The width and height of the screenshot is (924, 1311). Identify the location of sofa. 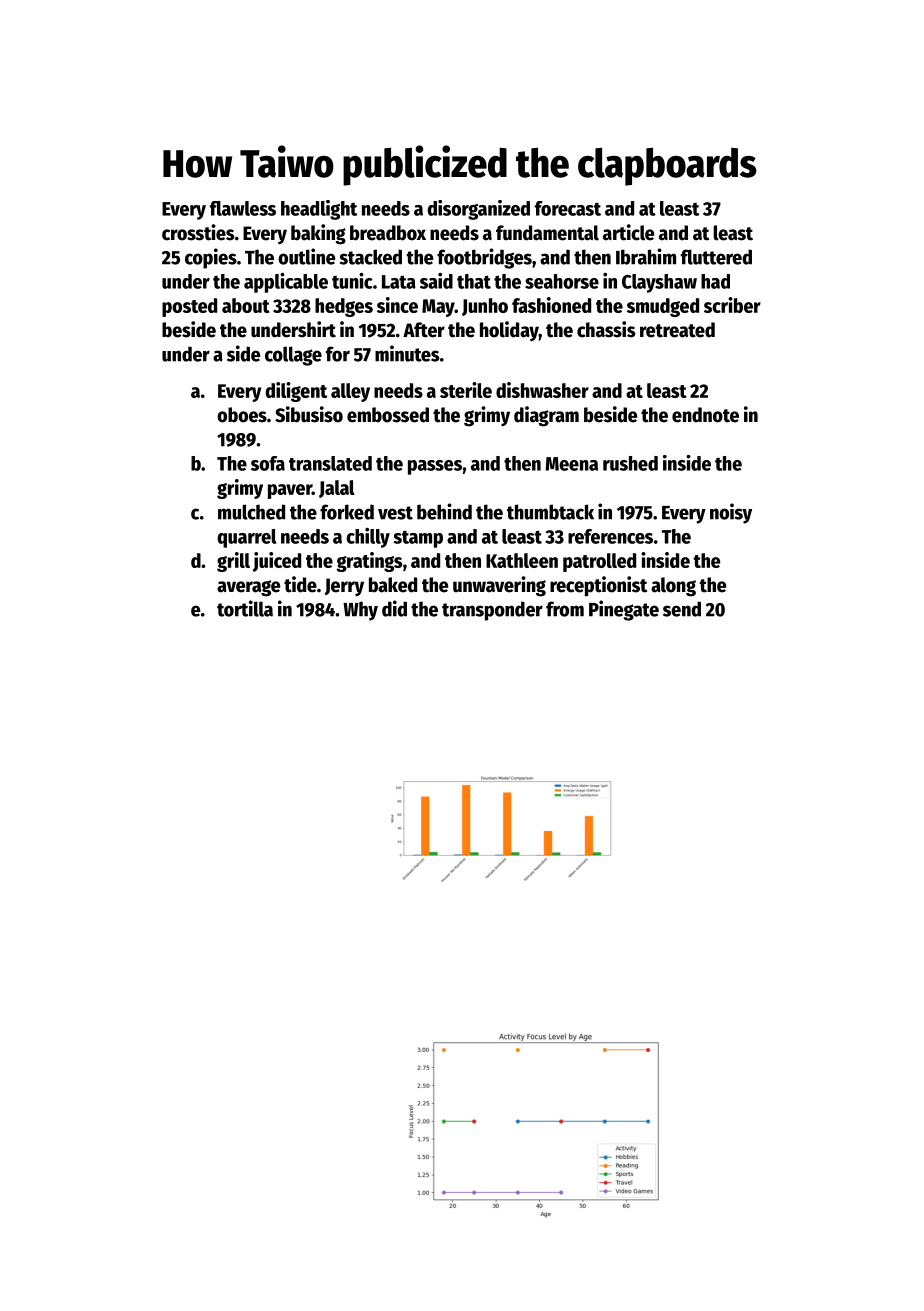
(268, 463).
